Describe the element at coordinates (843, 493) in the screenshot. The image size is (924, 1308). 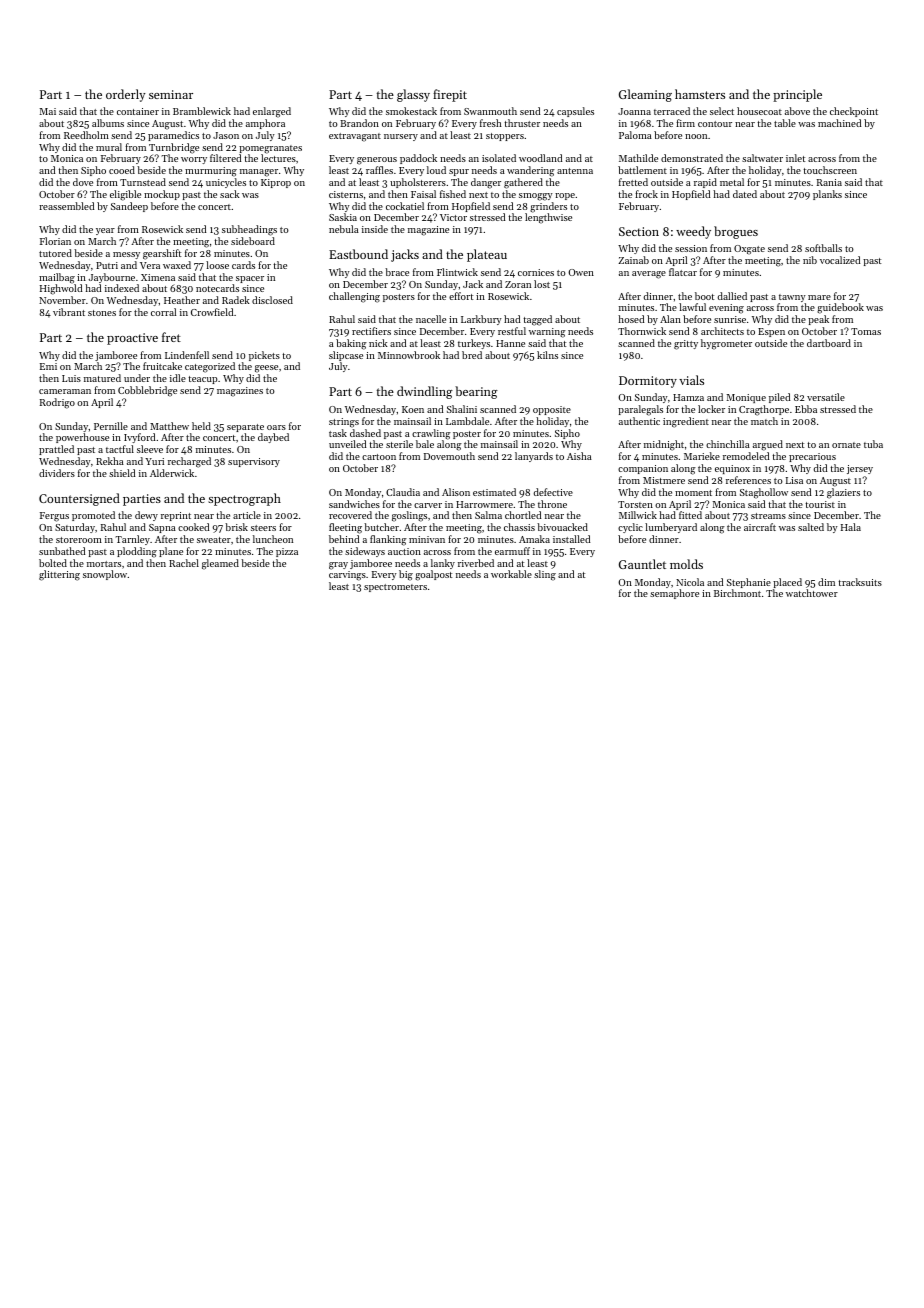
I see `glaziers` at that location.
